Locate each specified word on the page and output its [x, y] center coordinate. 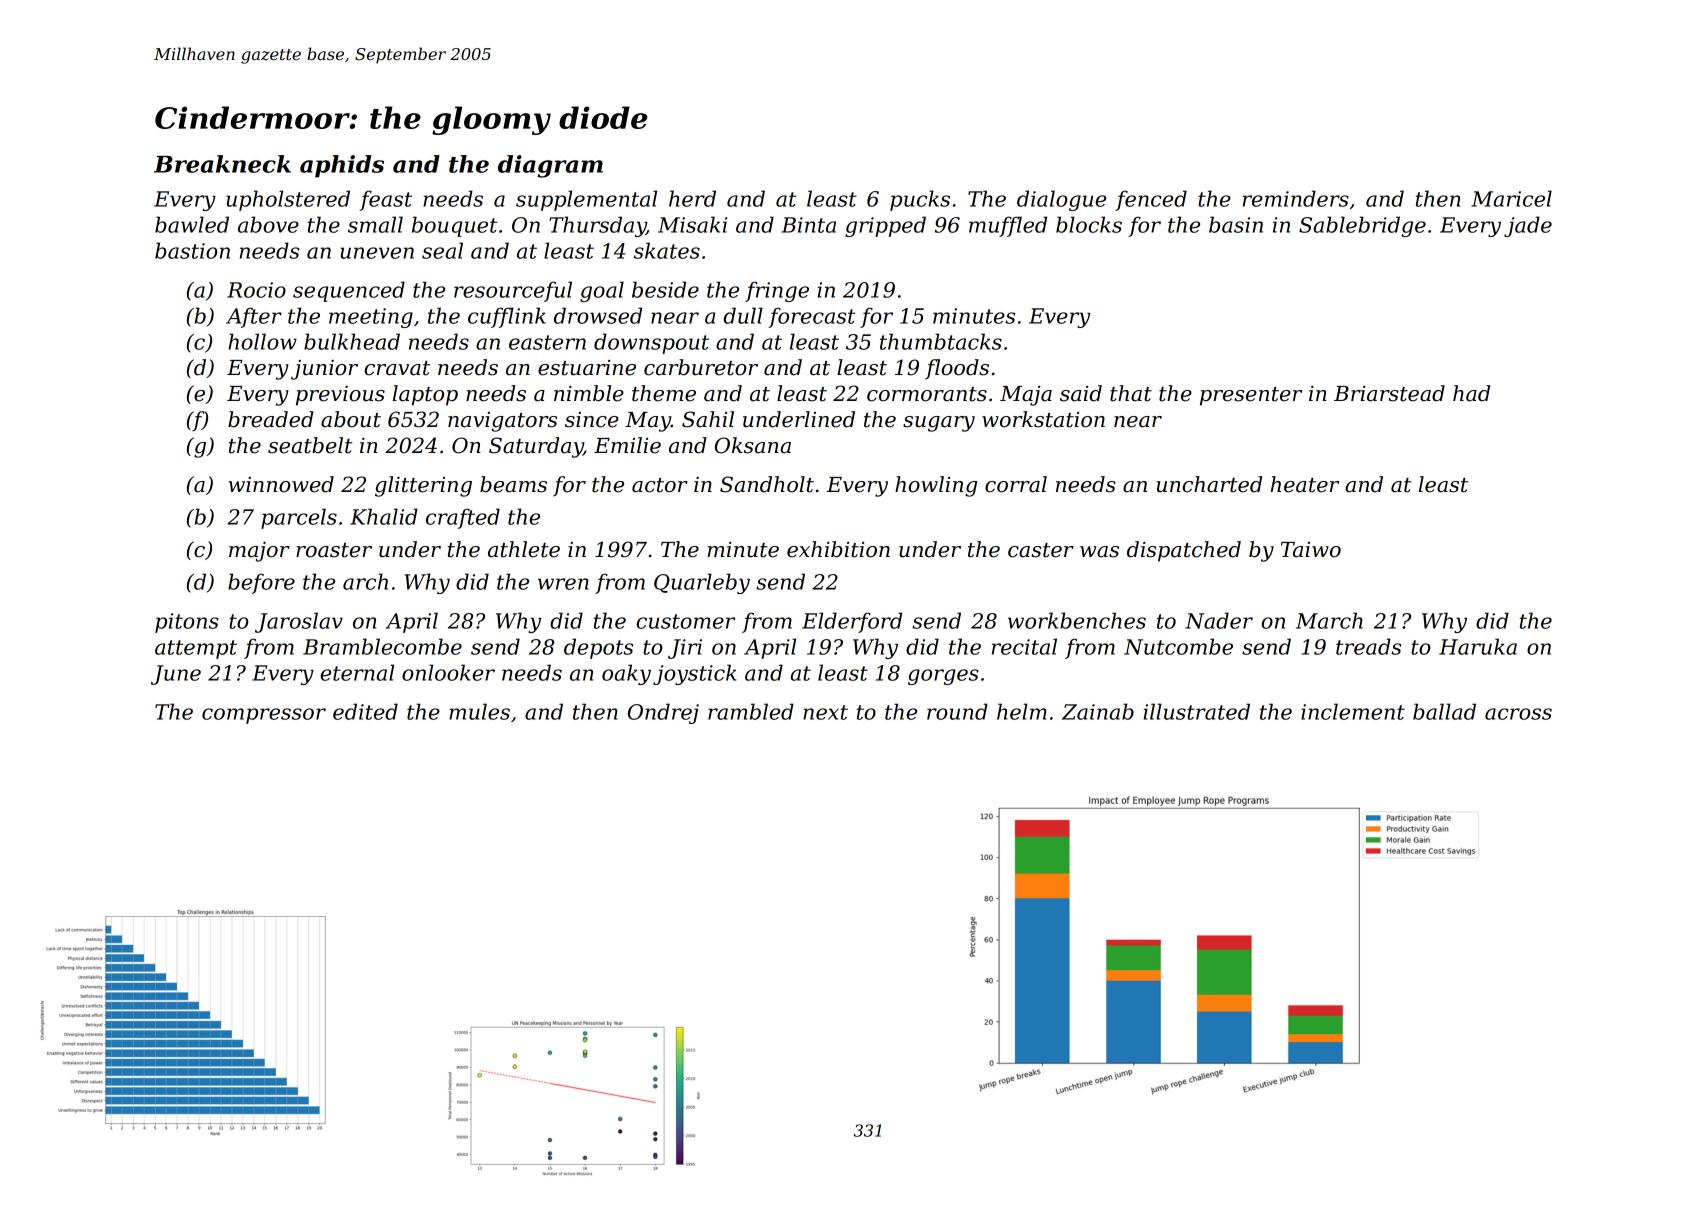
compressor [264, 716]
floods [957, 369]
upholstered [288, 200]
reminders [1296, 198]
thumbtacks [941, 341]
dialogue [1061, 200]
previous [340, 396]
